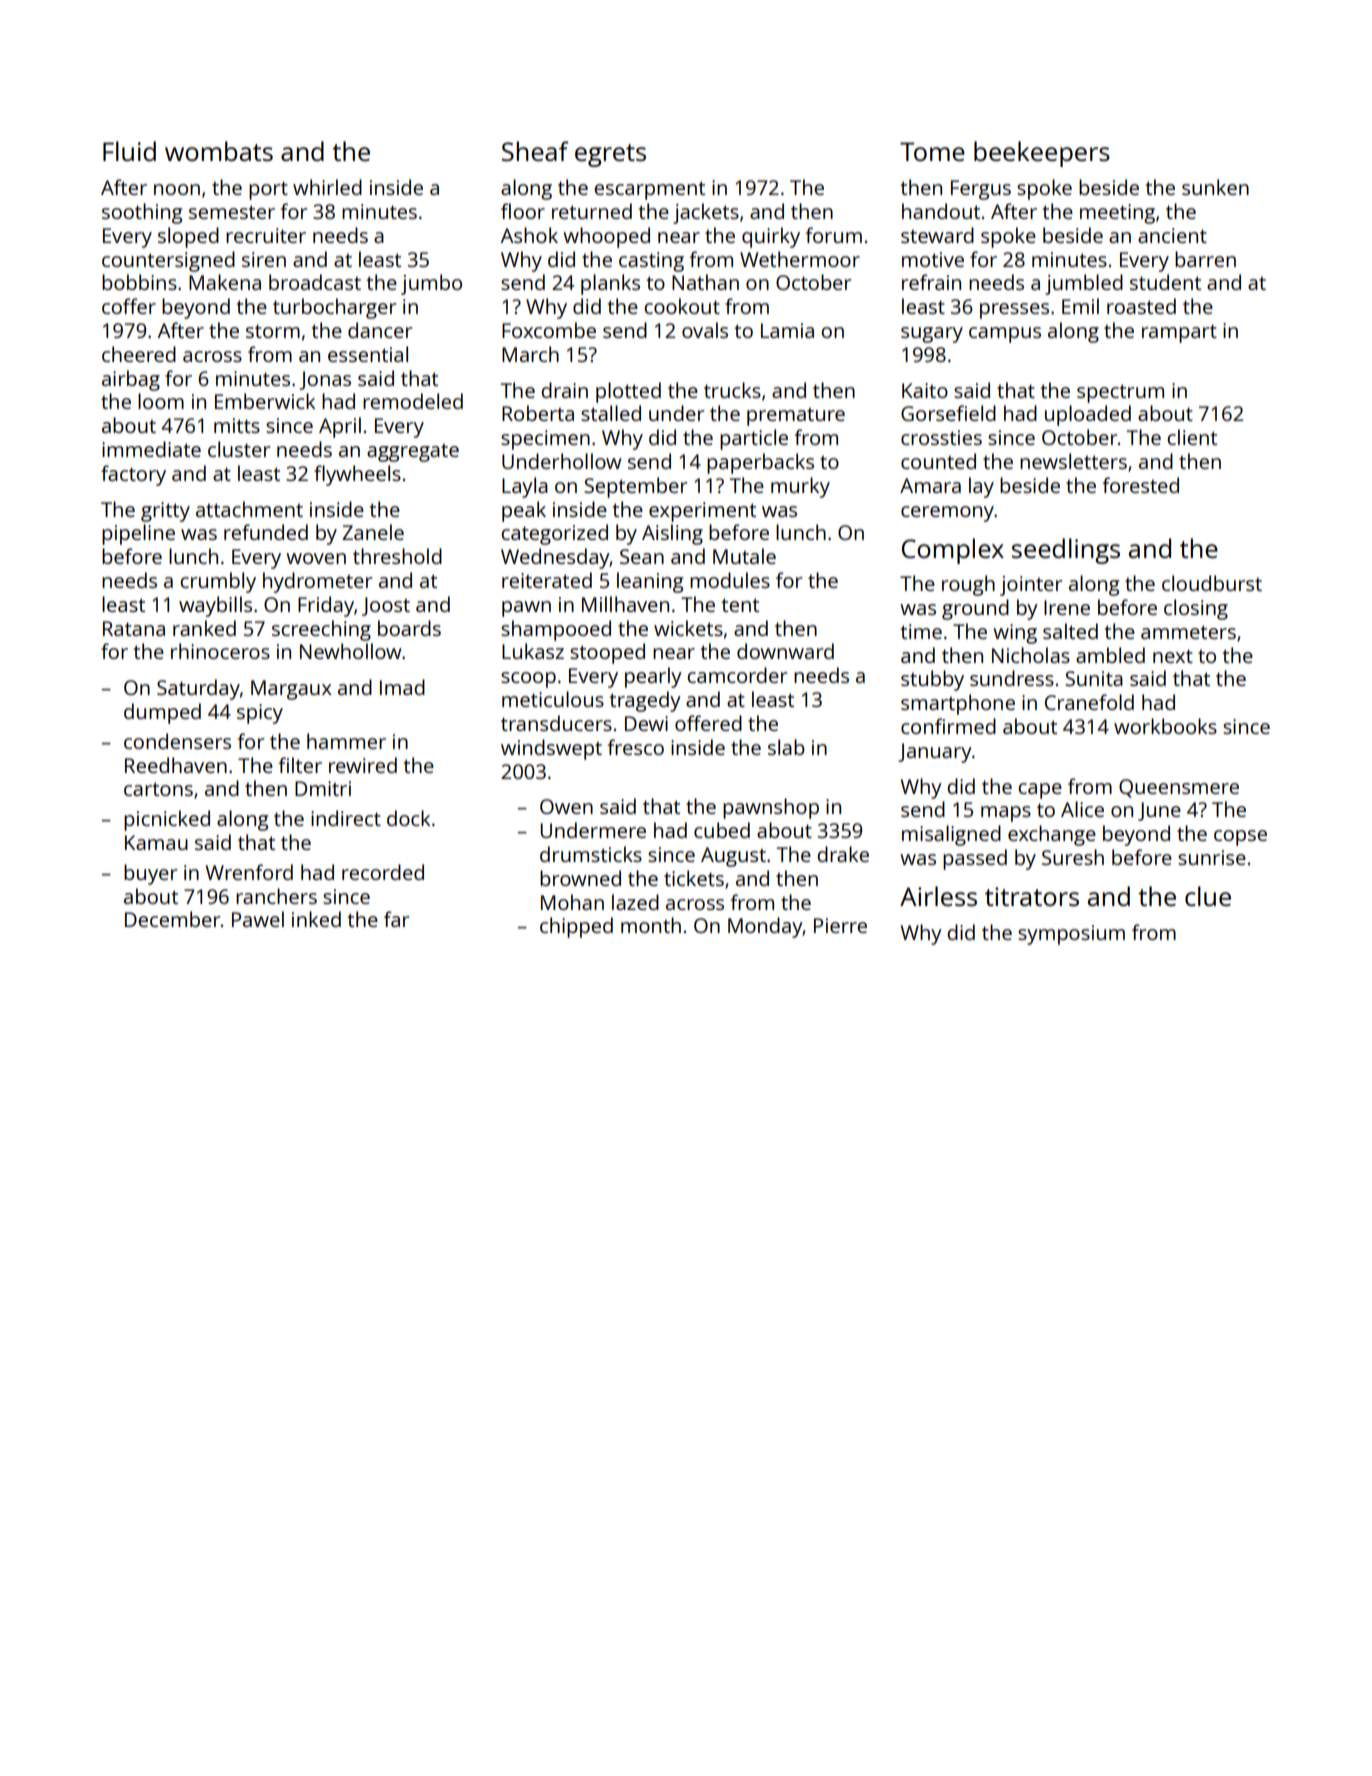 The image size is (1372, 1776). Describe the element at coordinates (933, 259) in the screenshot. I see `motive` at that location.
